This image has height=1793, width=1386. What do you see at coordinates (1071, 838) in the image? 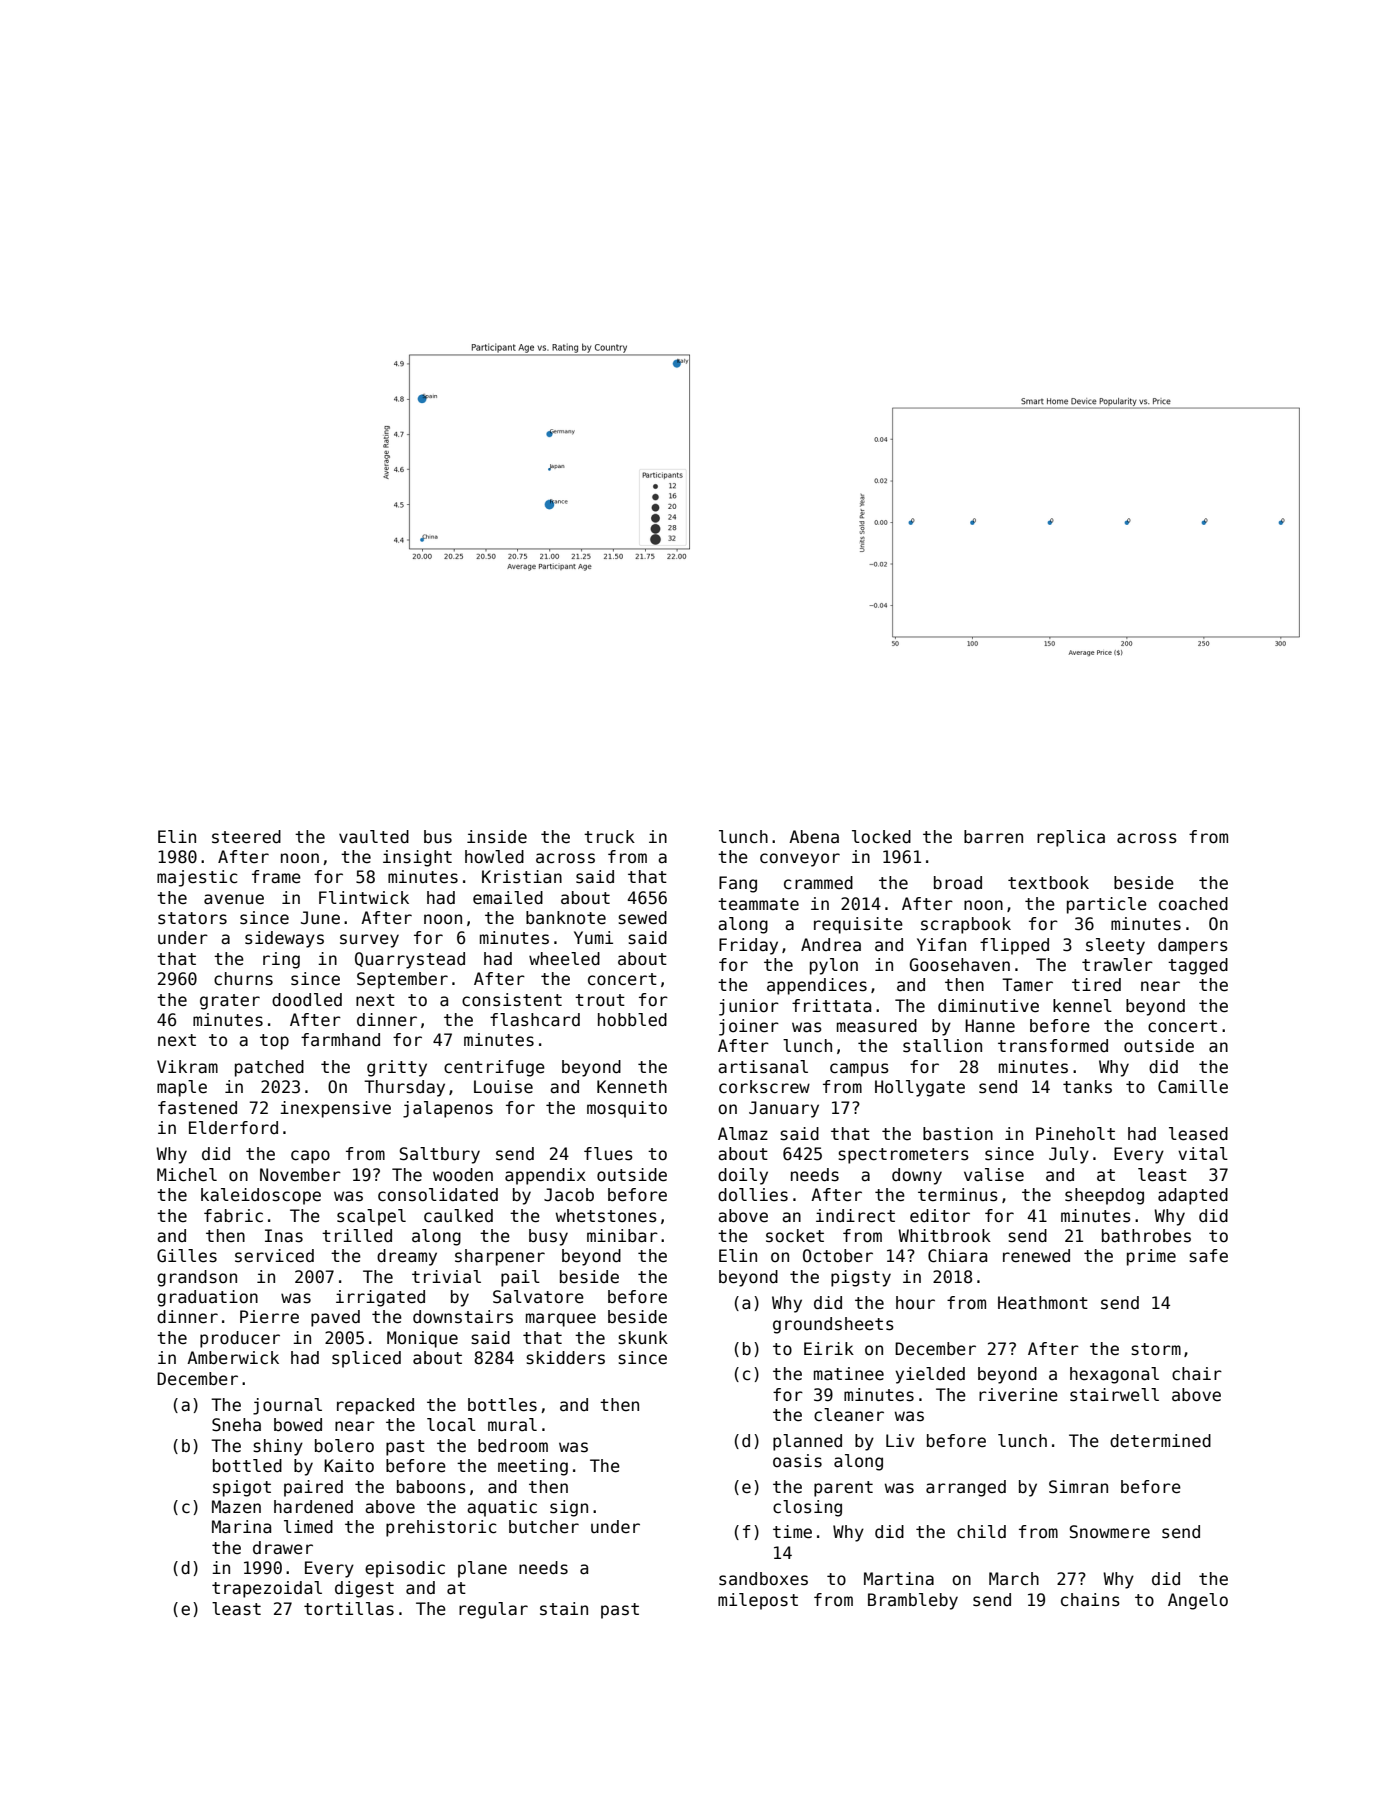
I see `replica` at bounding box center [1071, 838].
